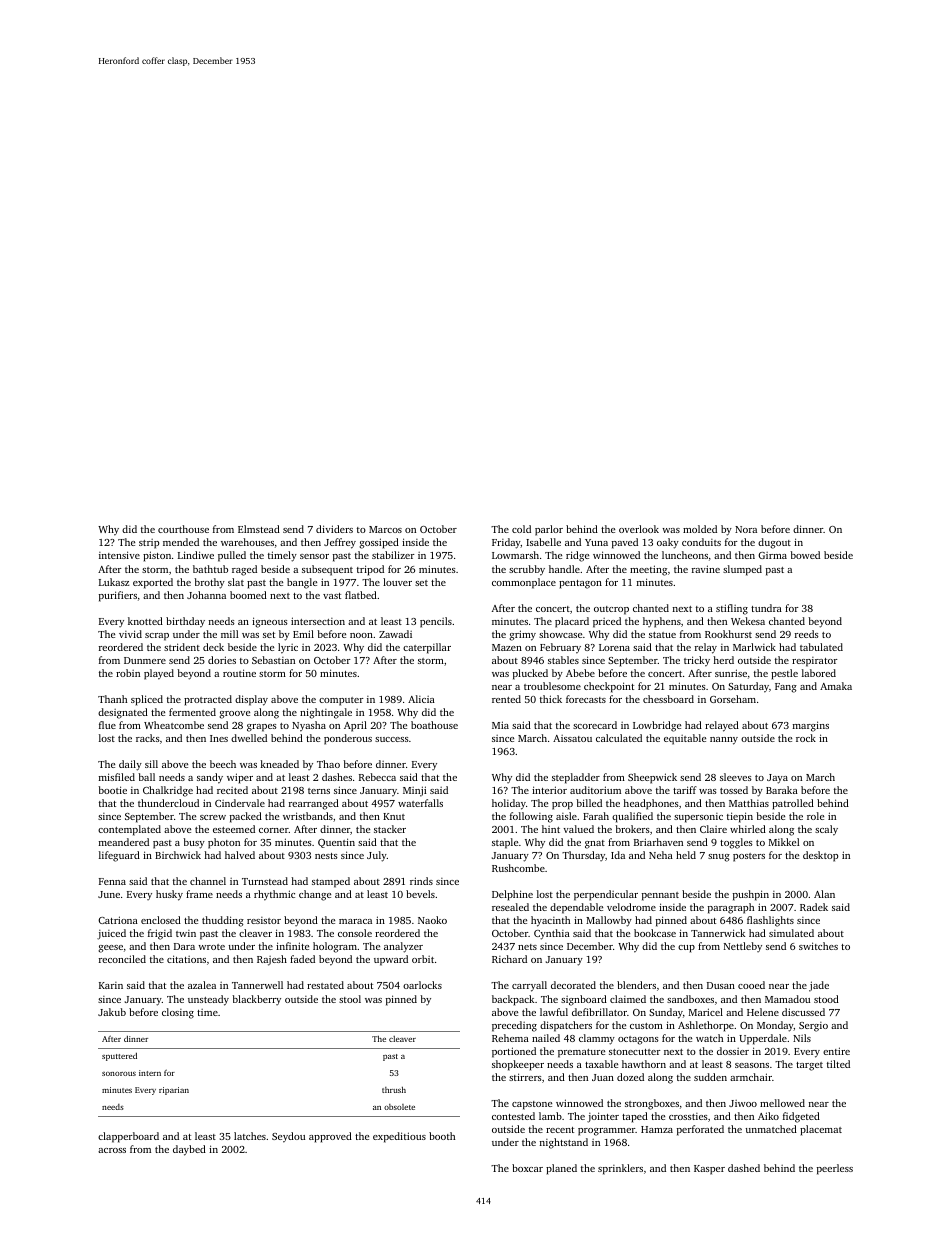  What do you see at coordinates (652, 778) in the page?
I see `Sheepwick` at bounding box center [652, 778].
